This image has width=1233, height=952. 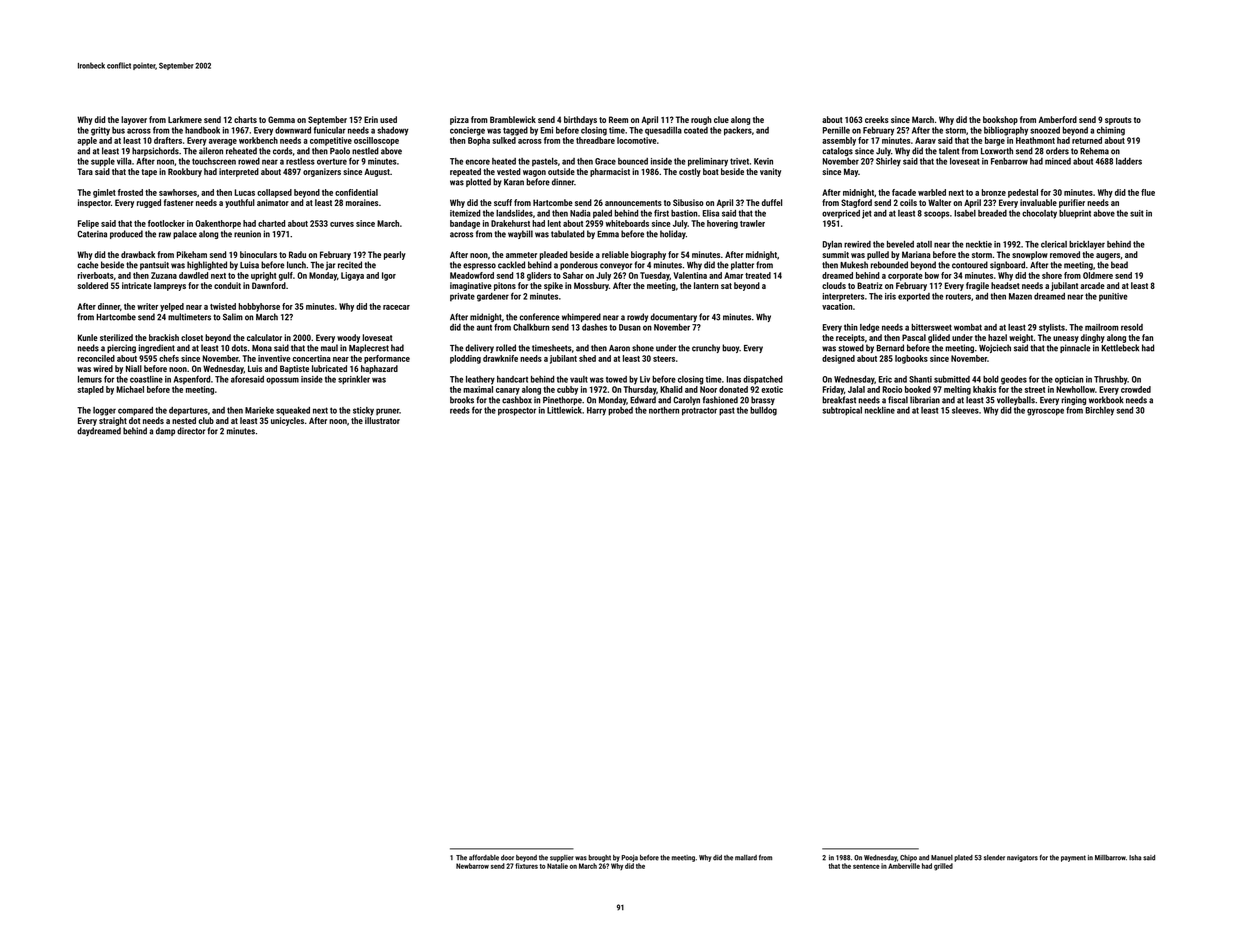 What do you see at coordinates (191, 431) in the image?
I see `director` at bounding box center [191, 431].
